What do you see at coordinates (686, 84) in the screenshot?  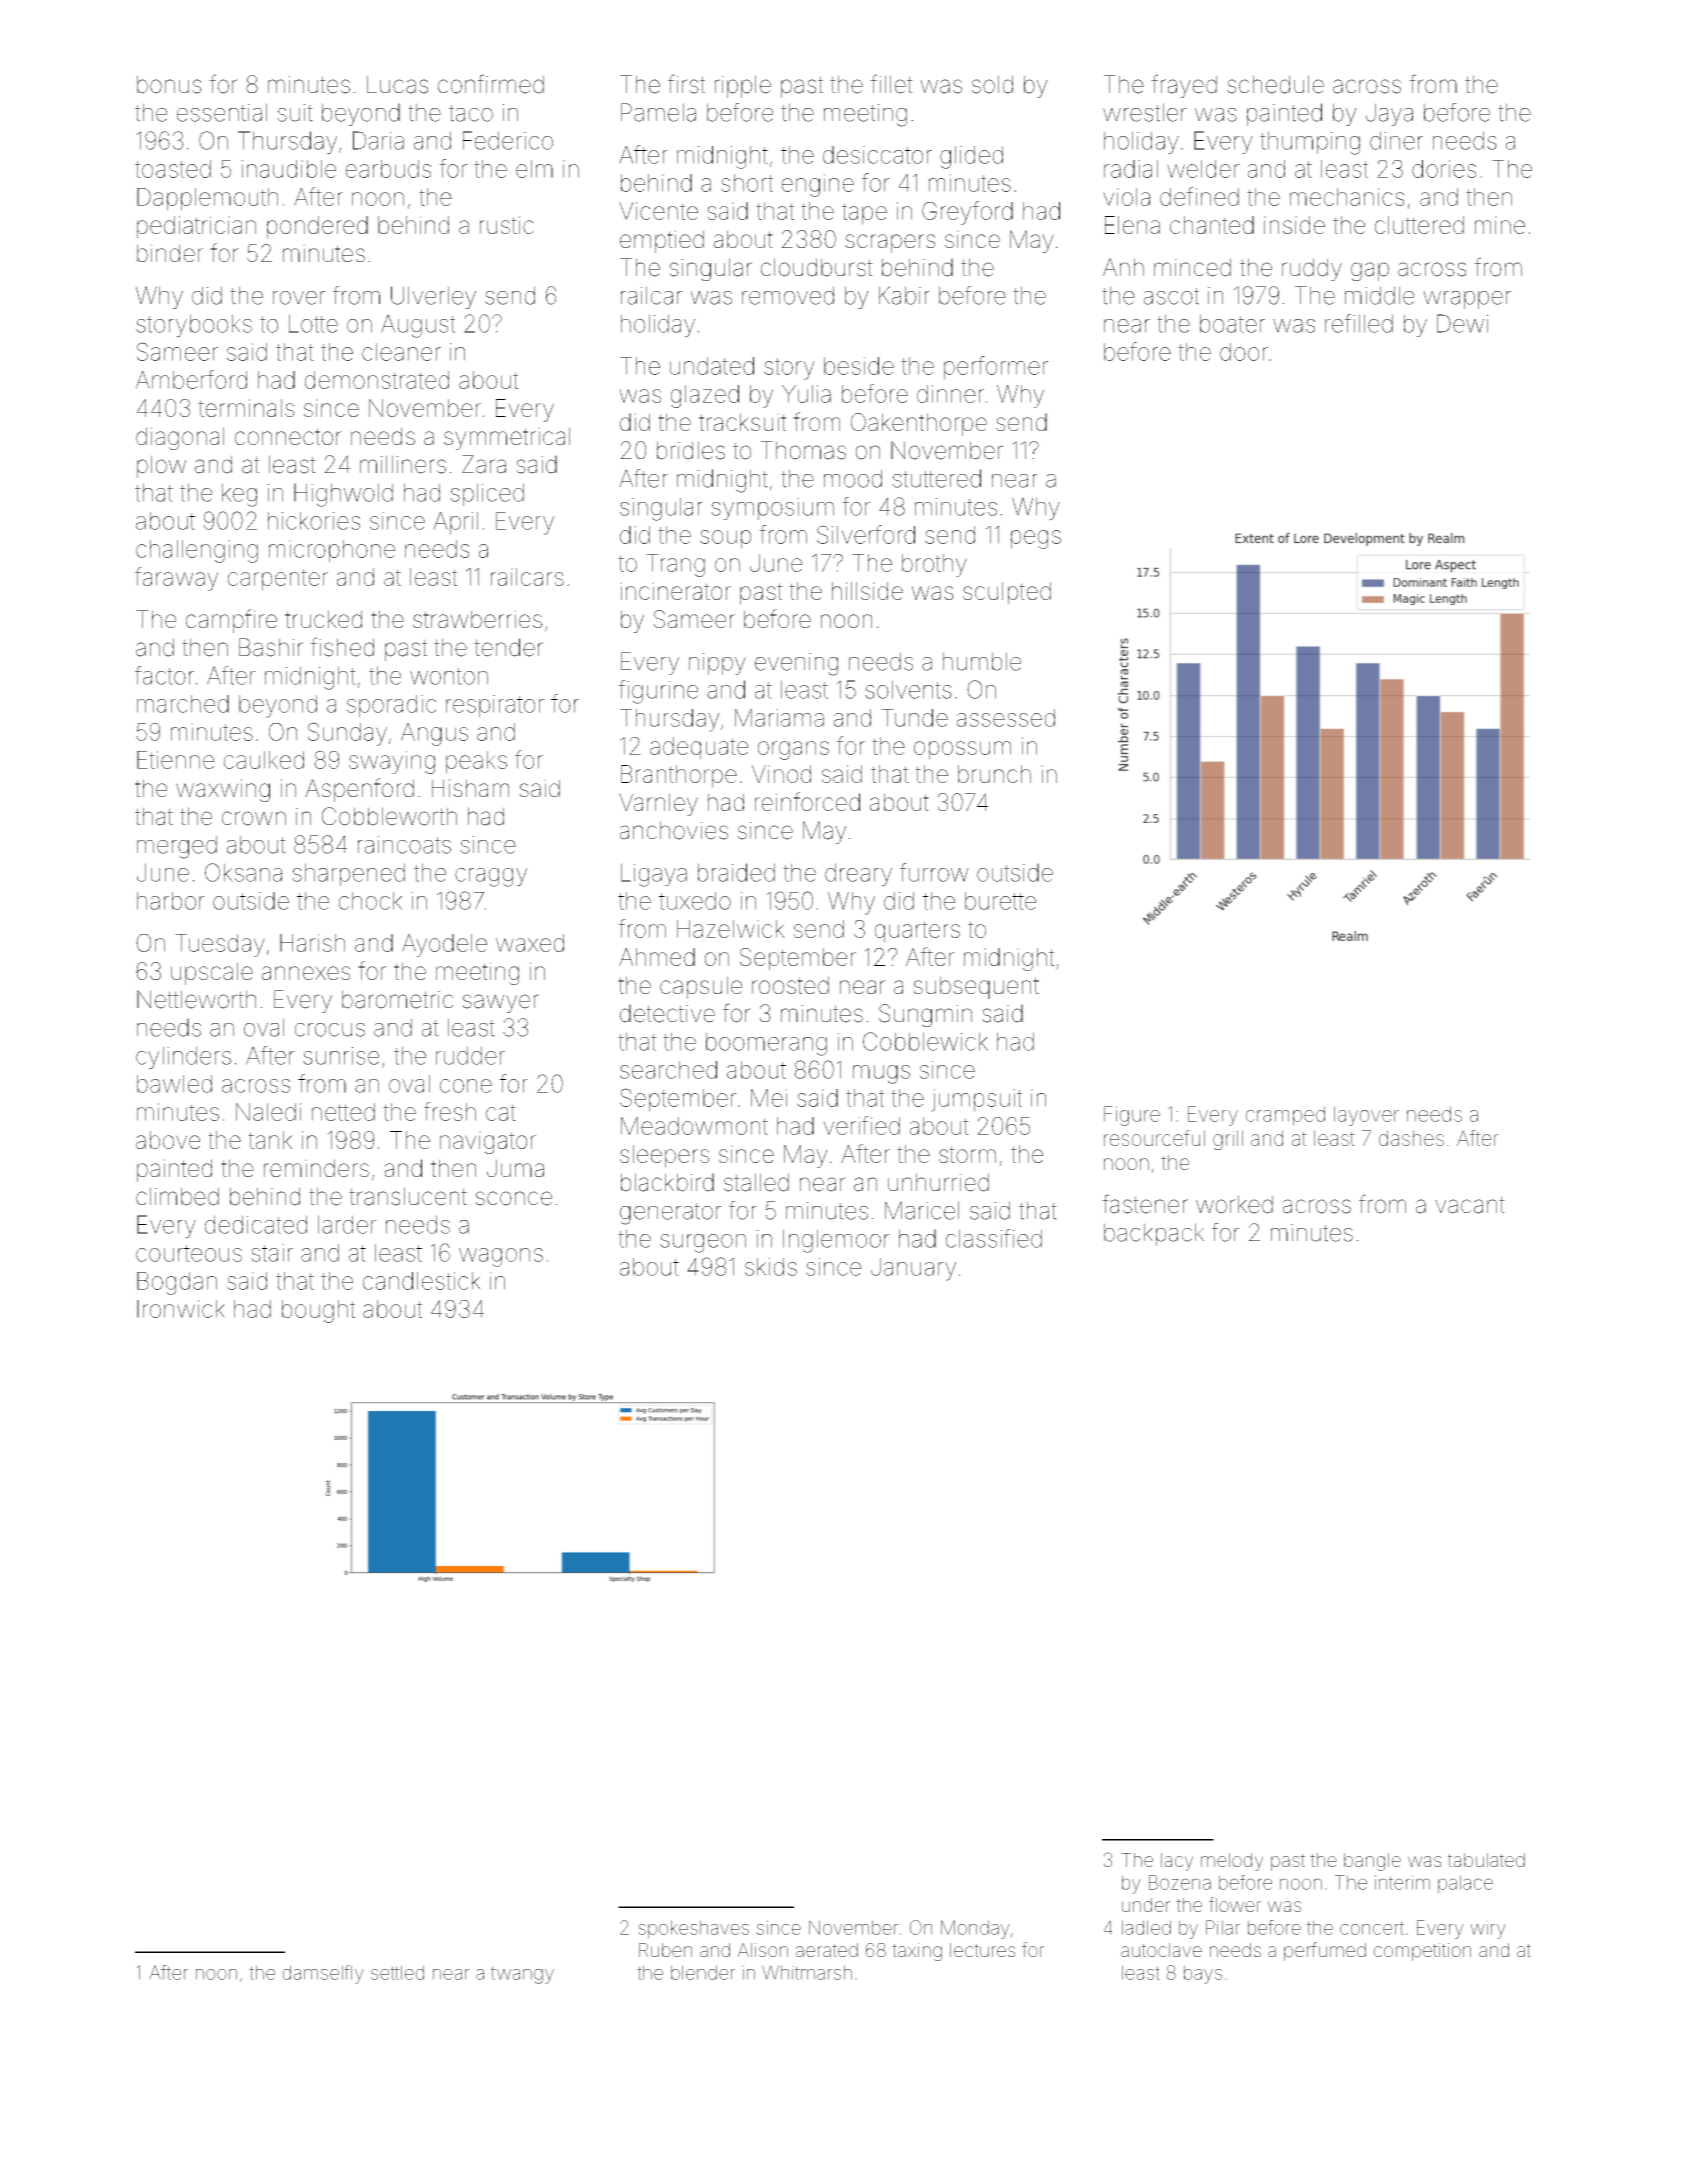 I see `first` at bounding box center [686, 84].
